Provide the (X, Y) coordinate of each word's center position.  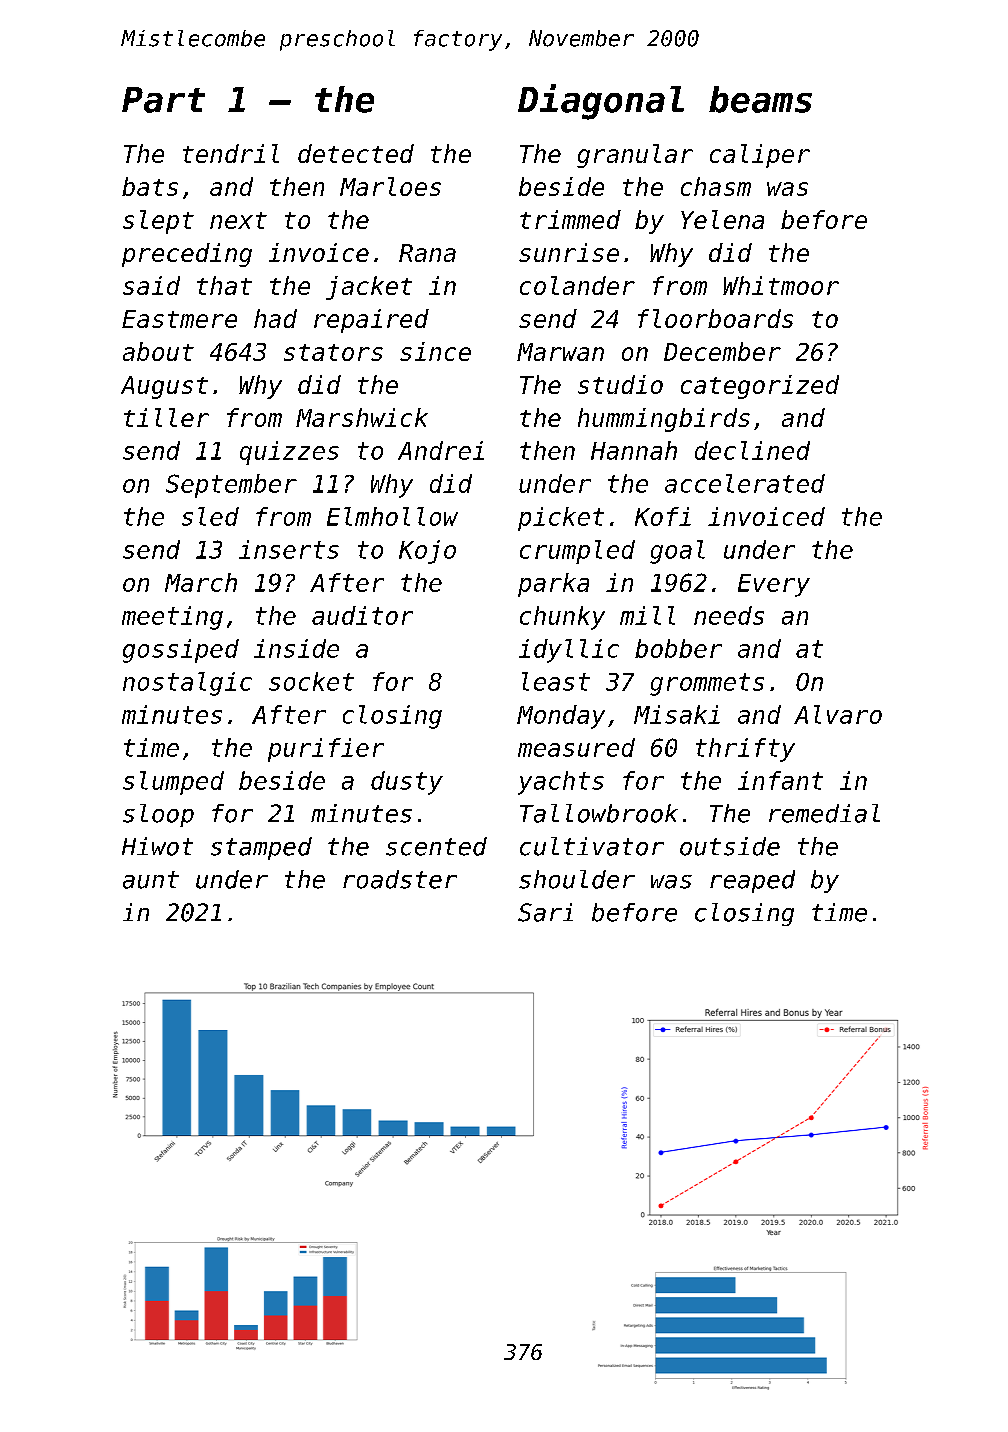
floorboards (715, 318)
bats (150, 186)
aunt (151, 880)
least (556, 681)
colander (577, 285)
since (435, 351)
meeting (172, 618)
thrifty (745, 750)
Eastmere (179, 319)
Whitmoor (781, 285)
